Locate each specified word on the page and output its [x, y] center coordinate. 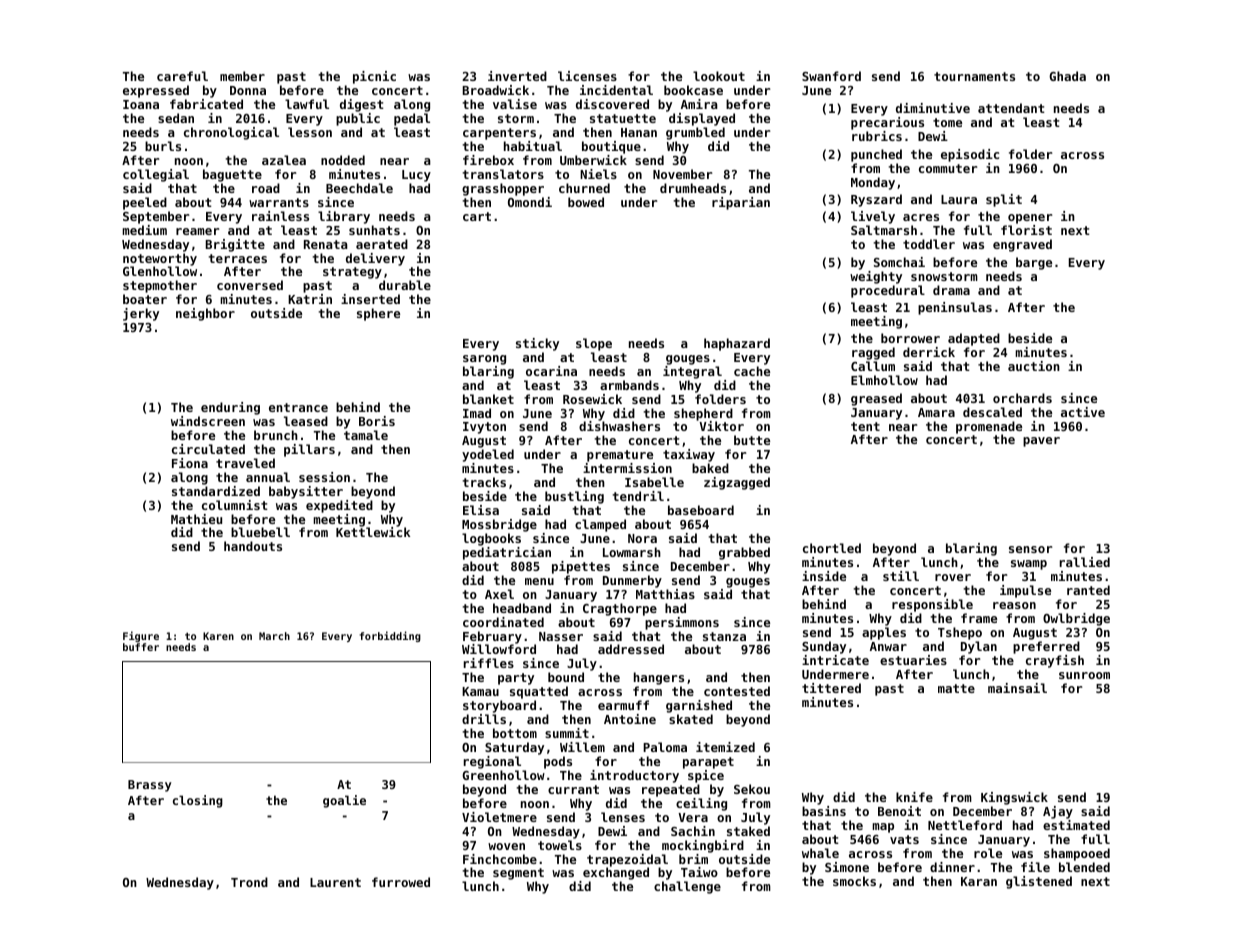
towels [560, 845]
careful [182, 76]
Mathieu [196, 519]
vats [904, 839]
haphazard [737, 344]
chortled [832, 548]
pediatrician [507, 553]
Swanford [831, 76]
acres [921, 217]
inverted [517, 76]
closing [198, 801]
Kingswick [1014, 798]
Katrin [310, 299]
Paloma [665, 747]
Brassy [150, 786]
